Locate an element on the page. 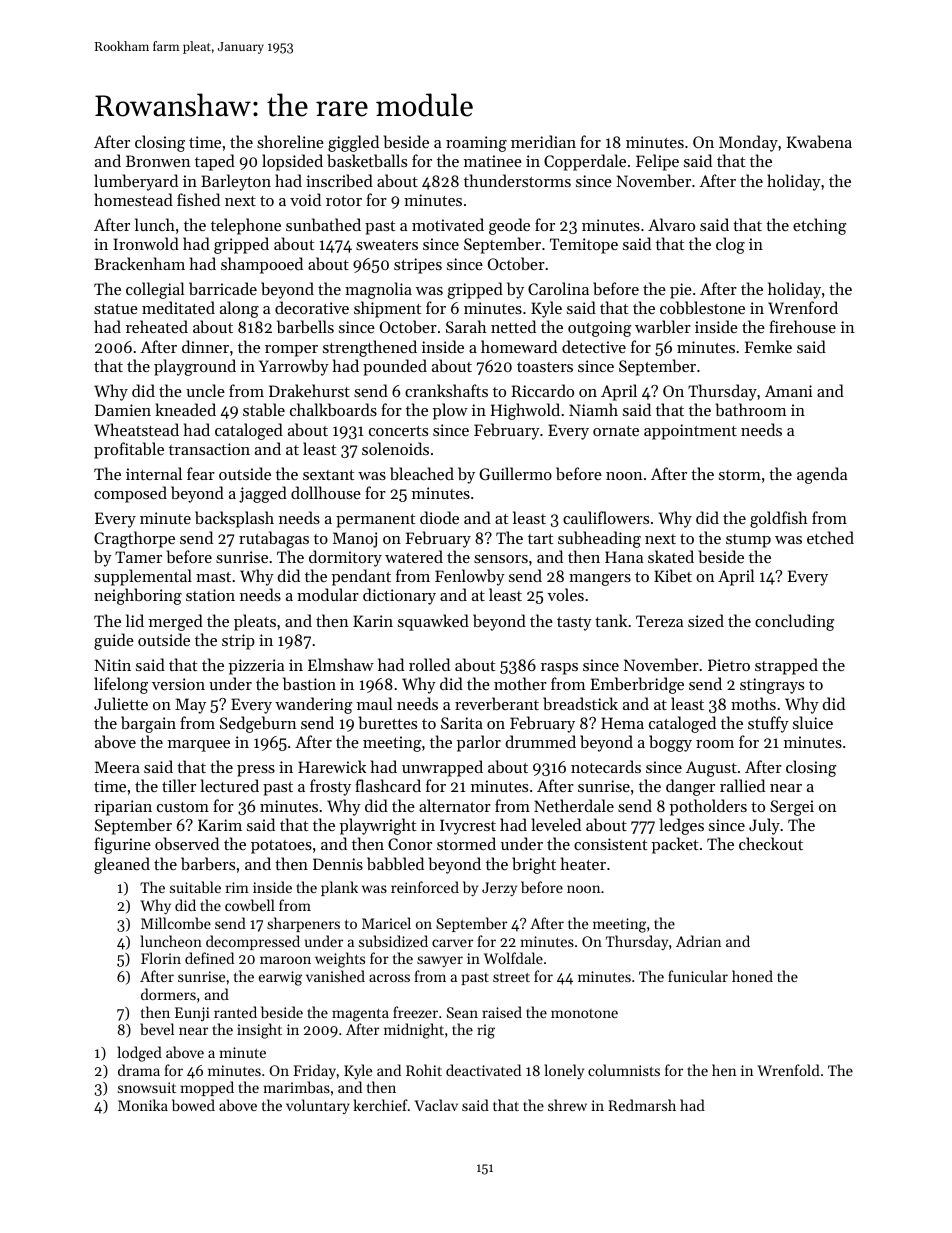  Guillermo is located at coordinates (515, 473).
